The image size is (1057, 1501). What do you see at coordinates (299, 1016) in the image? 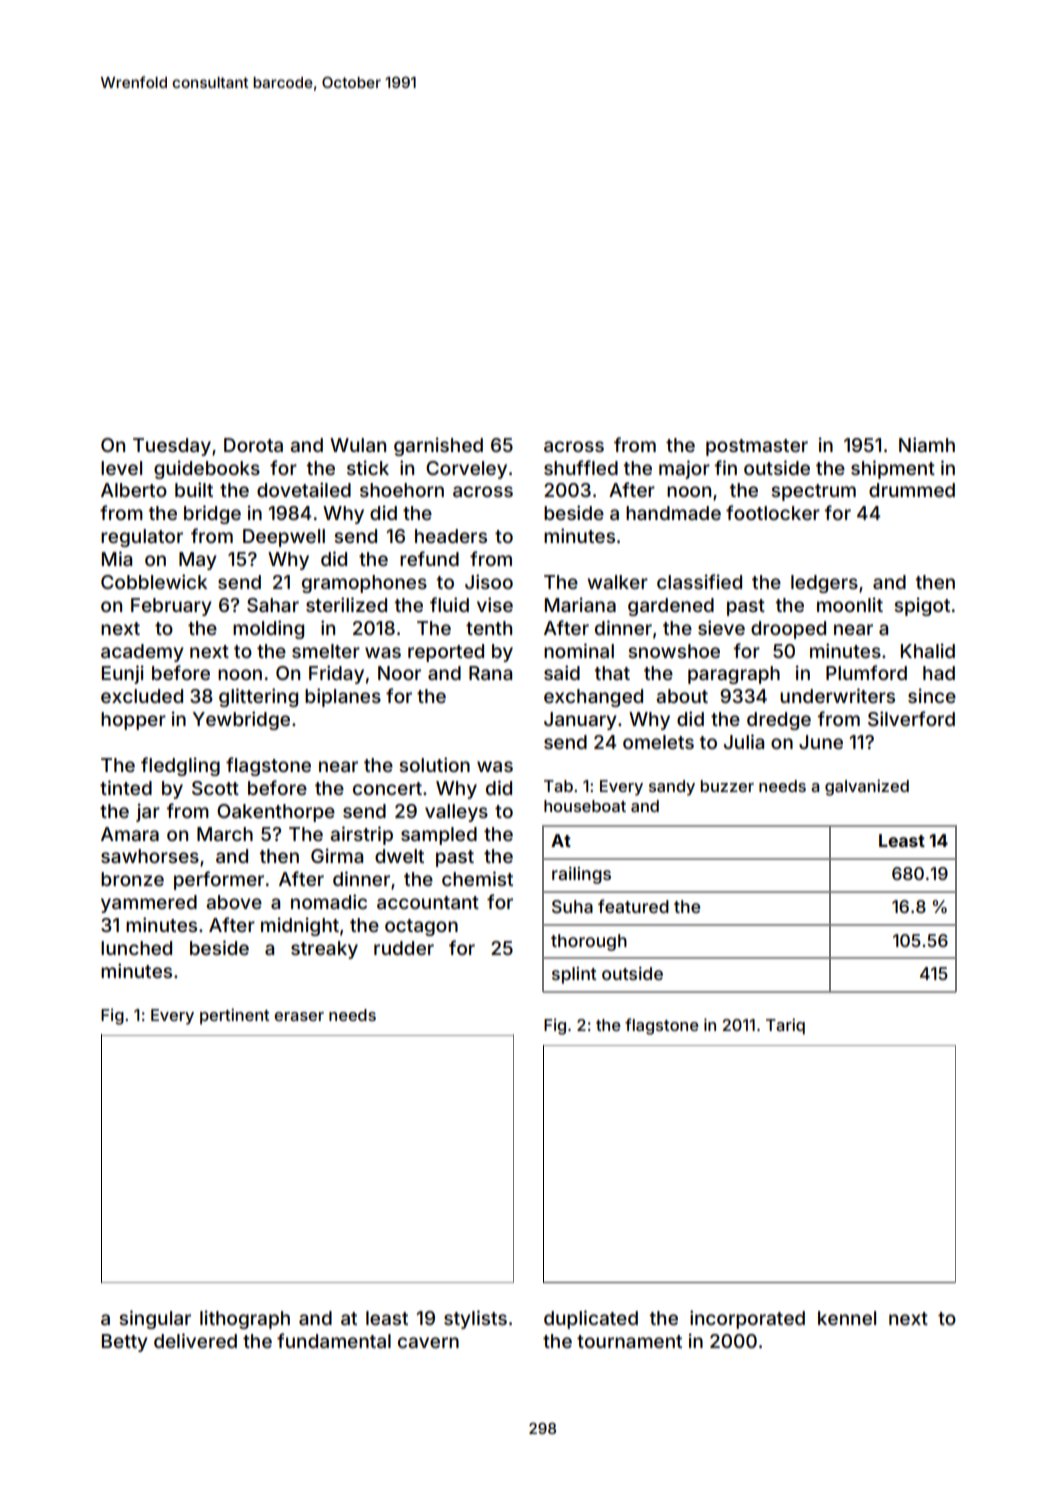
I see `eraser` at bounding box center [299, 1016].
